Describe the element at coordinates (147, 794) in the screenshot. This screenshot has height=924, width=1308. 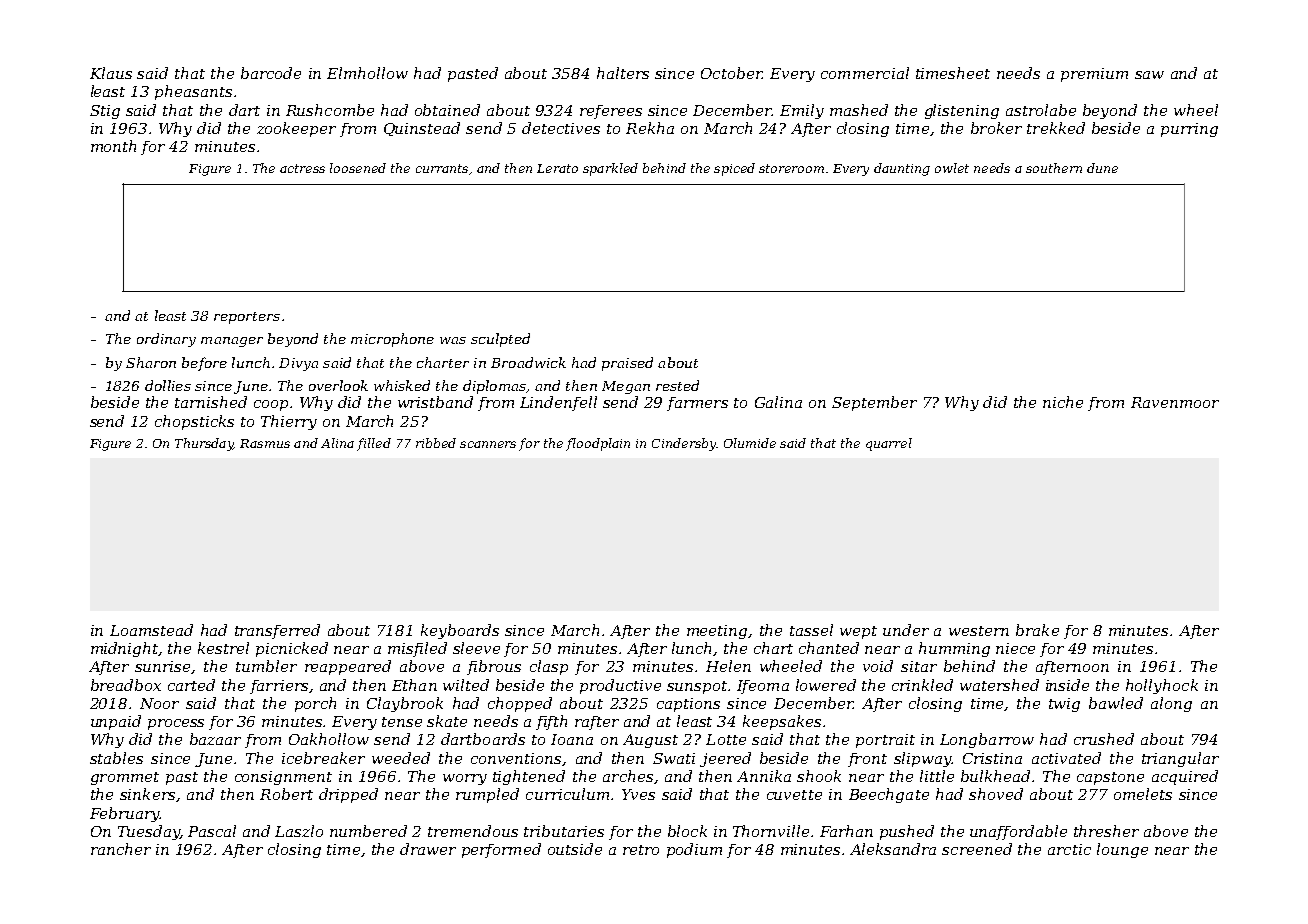
I see `sinkers` at that location.
